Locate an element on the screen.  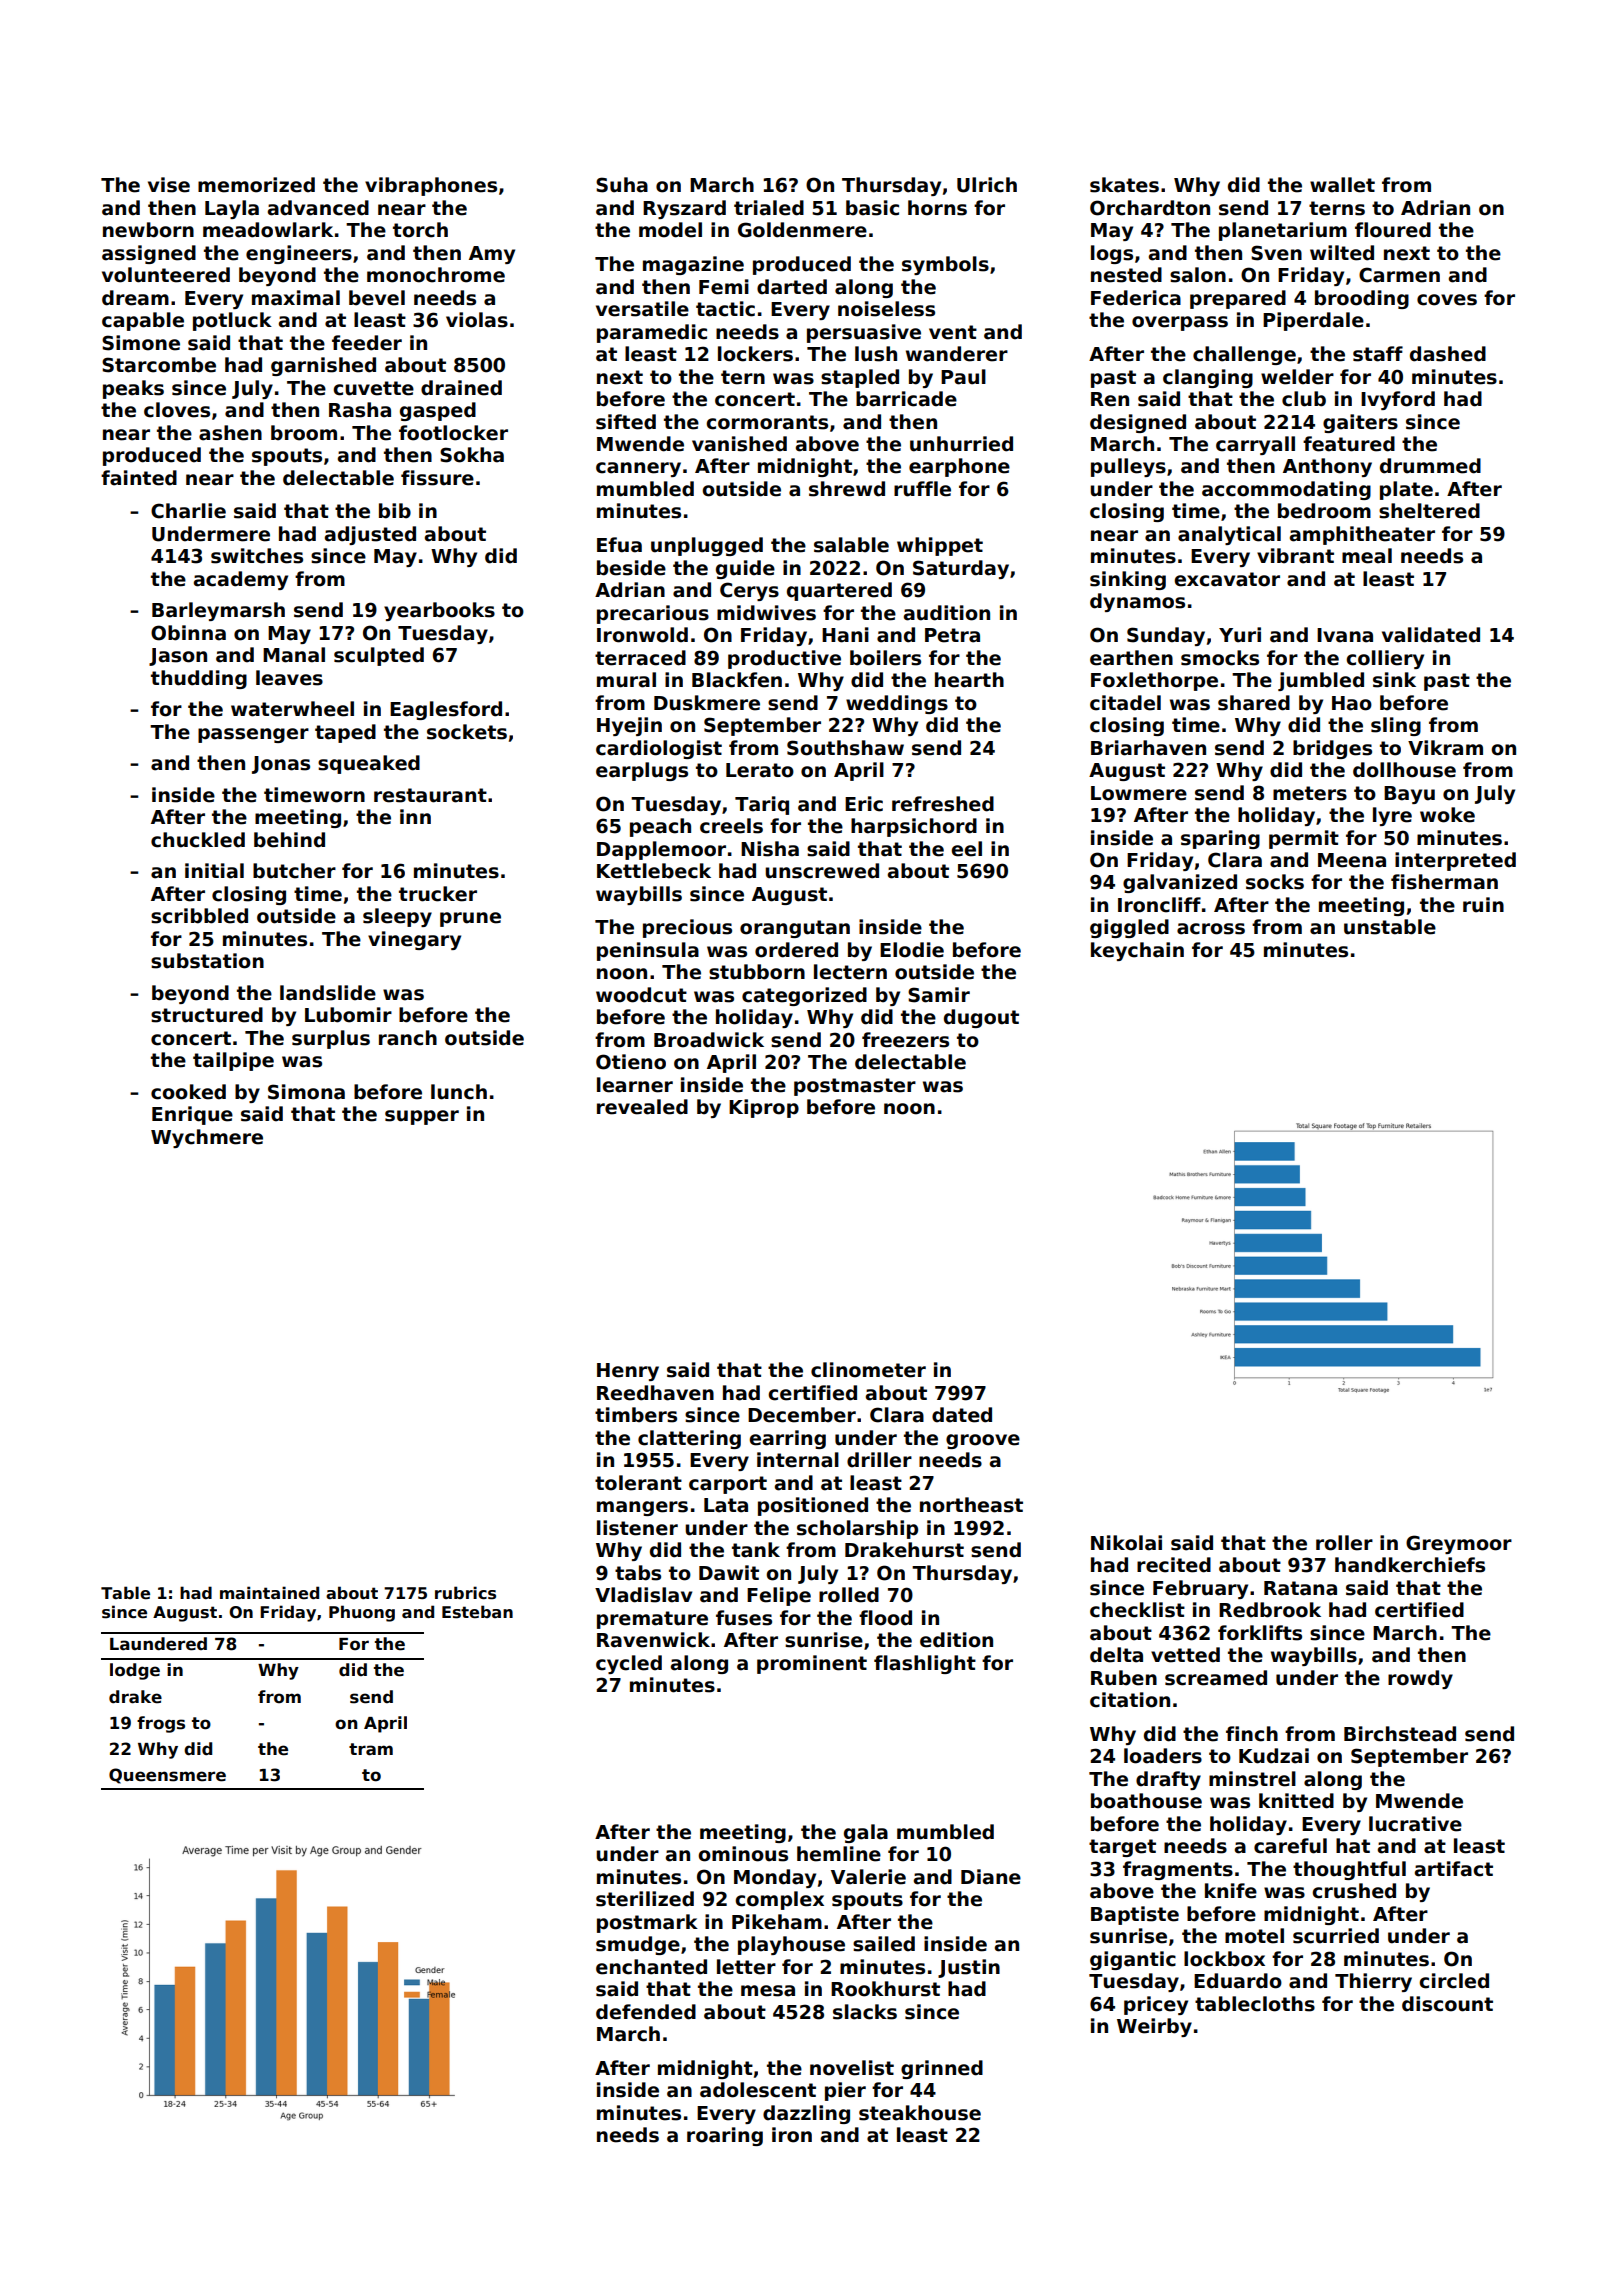
frogs is located at coordinates (161, 1724).
